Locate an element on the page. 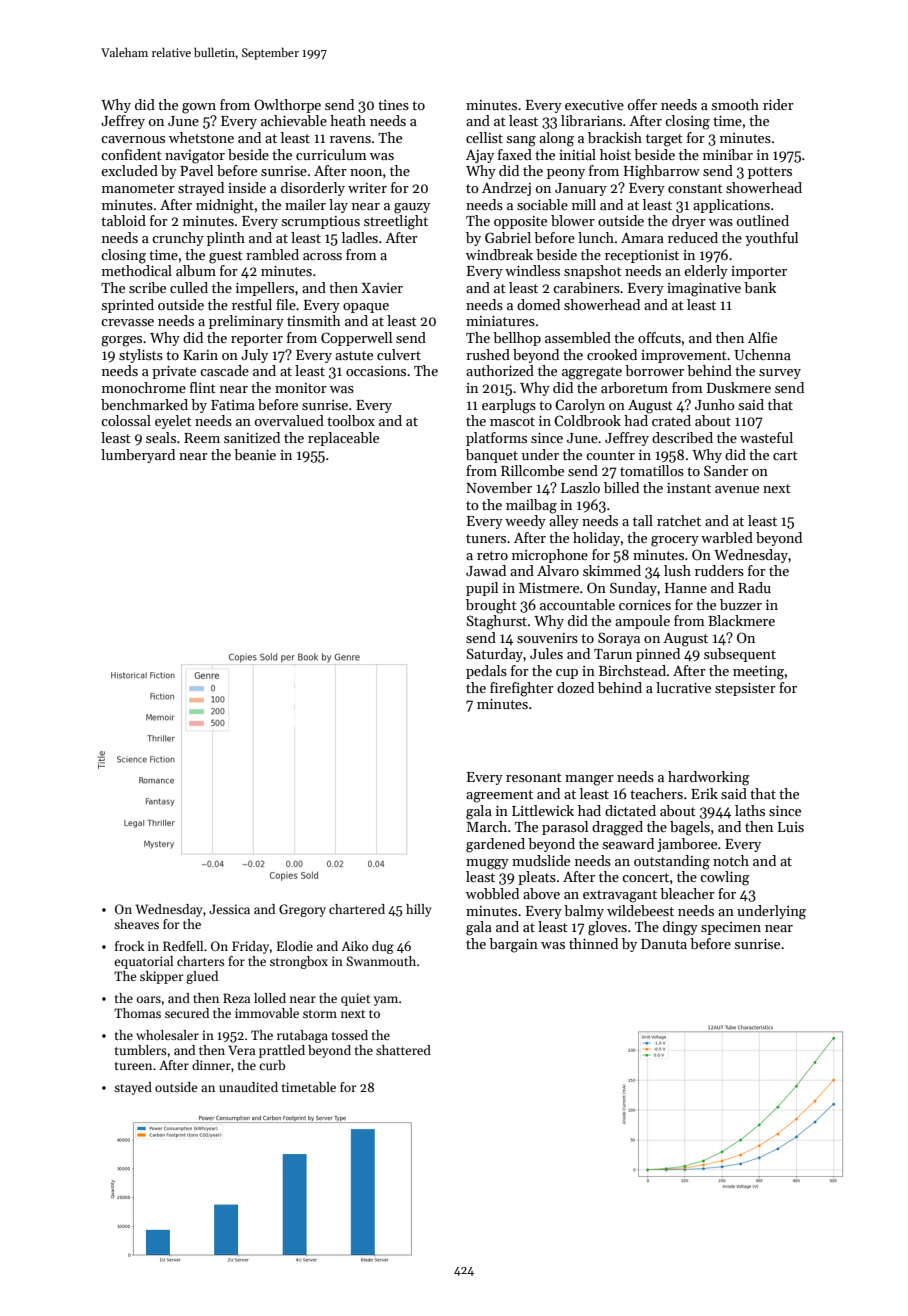 The width and height of the image is (908, 1316). dingy is located at coordinates (680, 928).
